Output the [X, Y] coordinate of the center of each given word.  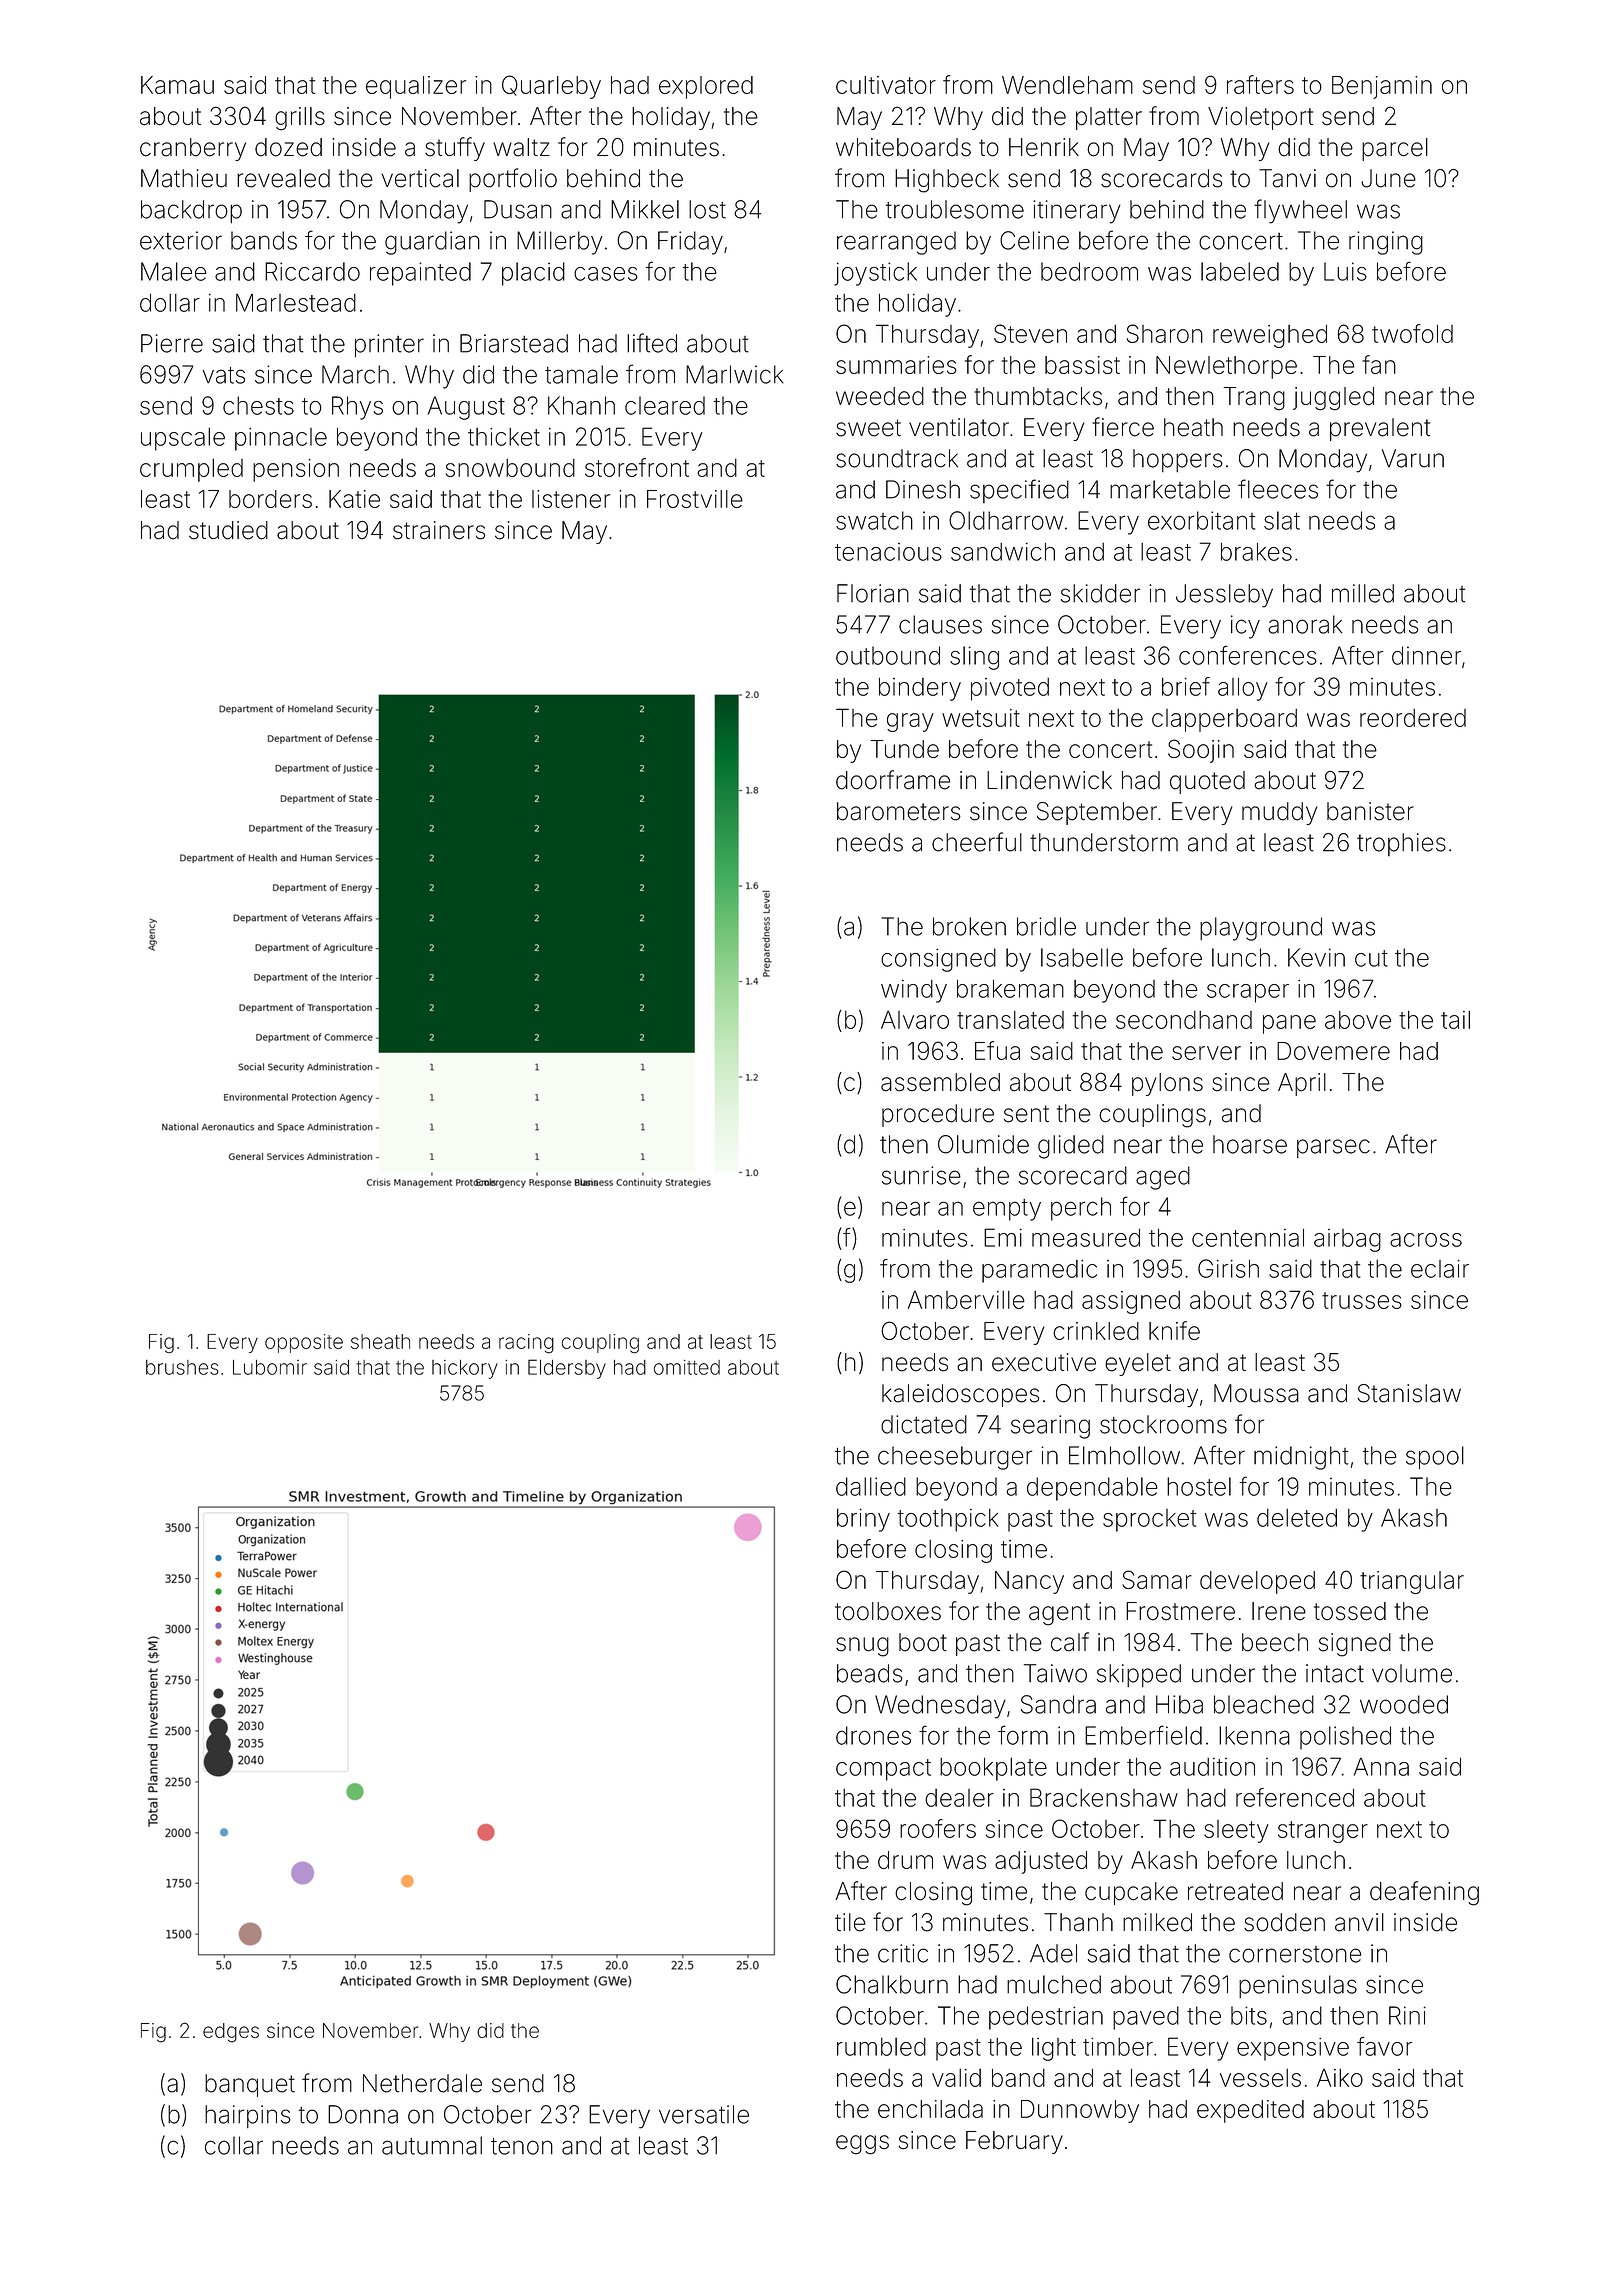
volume [1412, 1673]
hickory [465, 1369]
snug [862, 1647]
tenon [522, 2146]
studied [228, 530]
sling [974, 658]
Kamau [177, 85]
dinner [1426, 655]
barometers [899, 811]
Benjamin [1382, 87]
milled [1363, 593]
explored [706, 87]
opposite [304, 1343]
